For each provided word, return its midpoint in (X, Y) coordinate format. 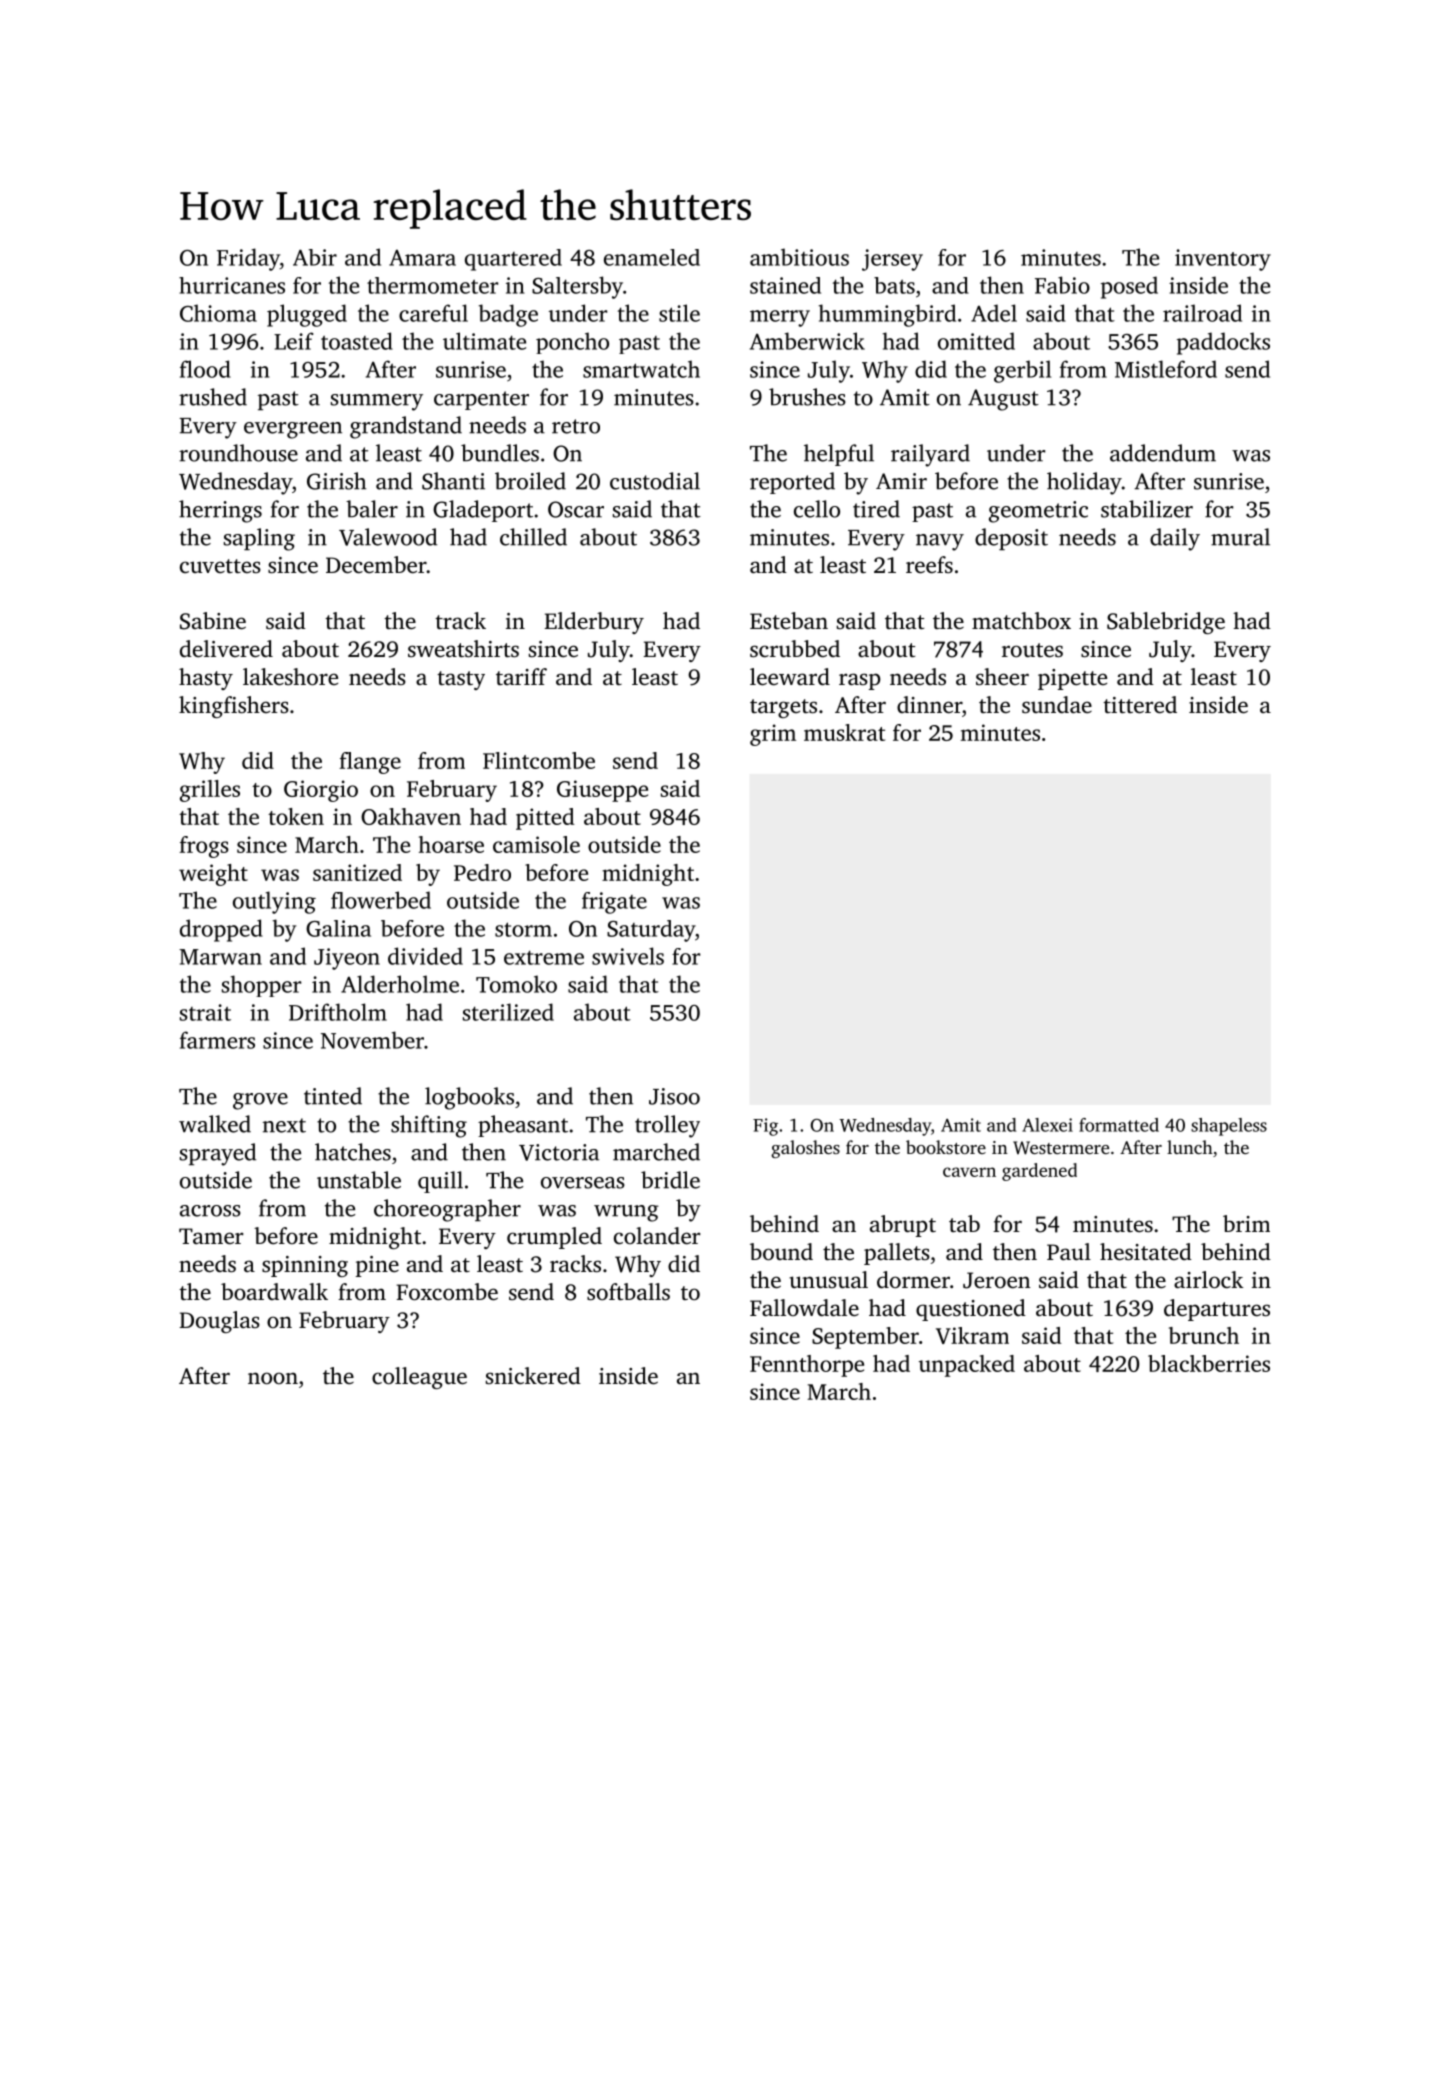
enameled (652, 257)
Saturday (651, 931)
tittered (1140, 705)
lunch (1190, 1147)
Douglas (219, 1322)
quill (440, 1182)
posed (1129, 287)
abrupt (903, 1226)
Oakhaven (411, 816)
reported (792, 483)
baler (372, 509)
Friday (248, 259)
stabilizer (1147, 509)
